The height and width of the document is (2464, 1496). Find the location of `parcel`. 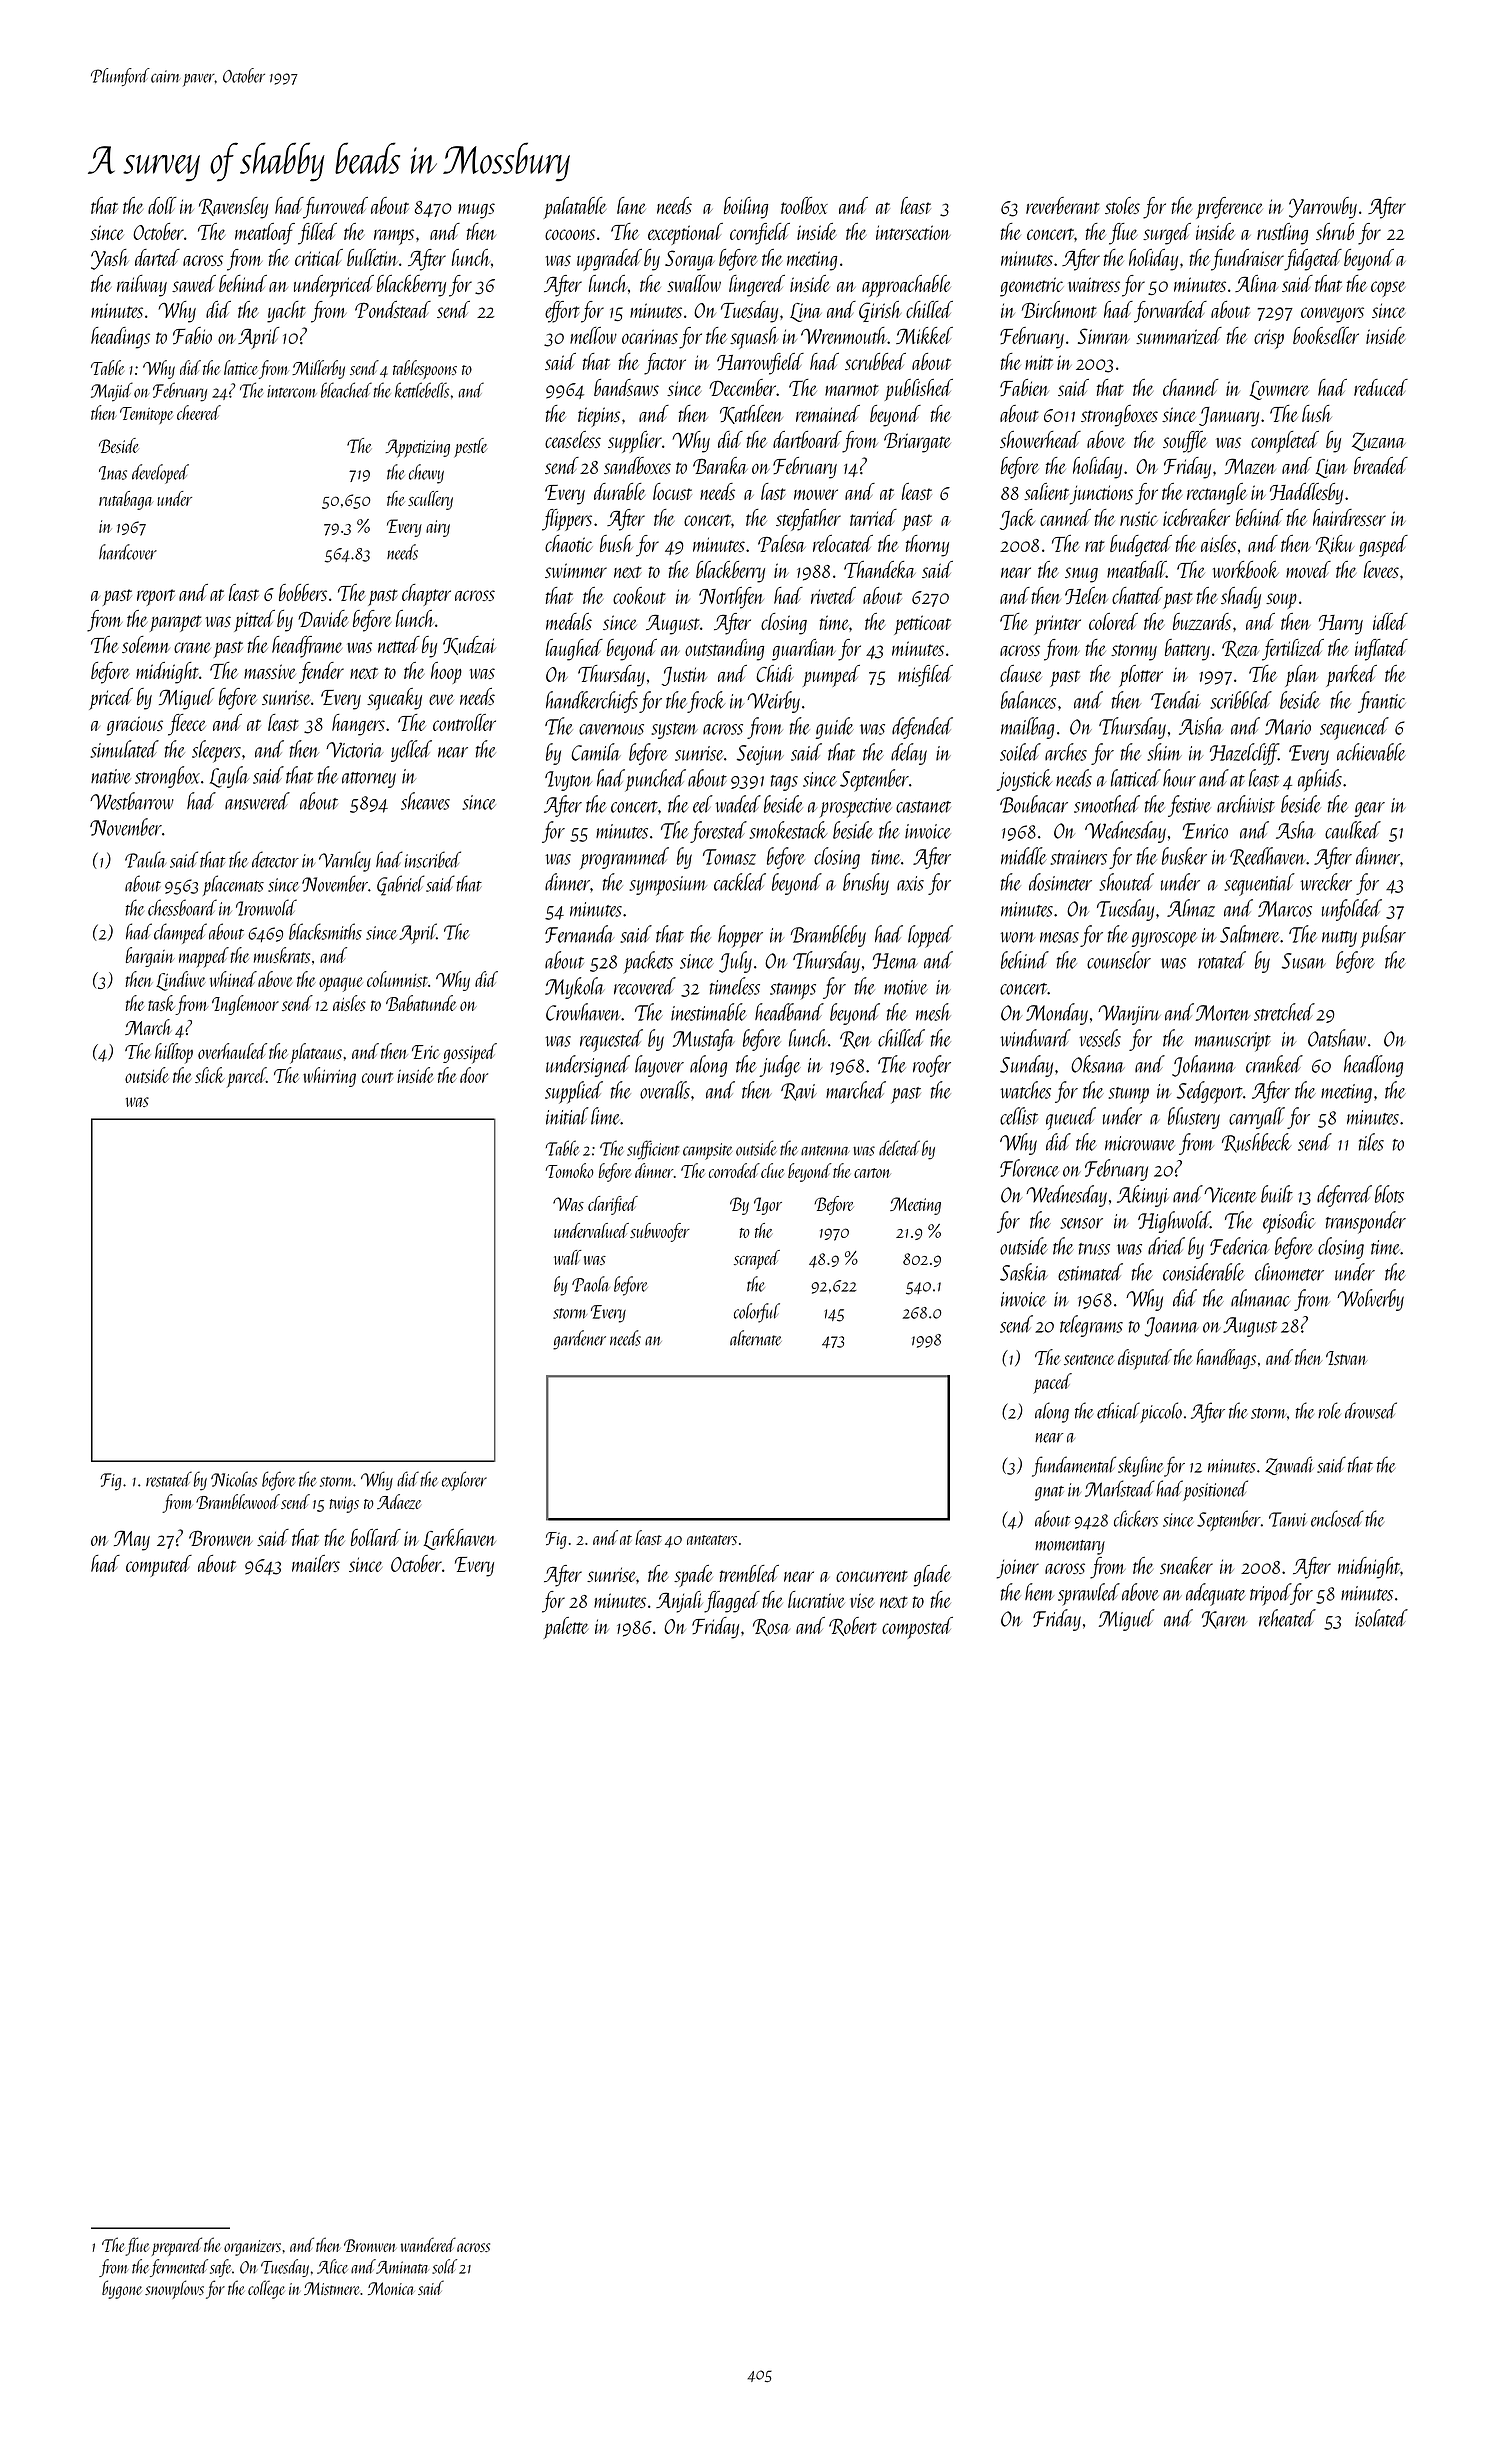

parcel is located at coordinates (246, 1077).
